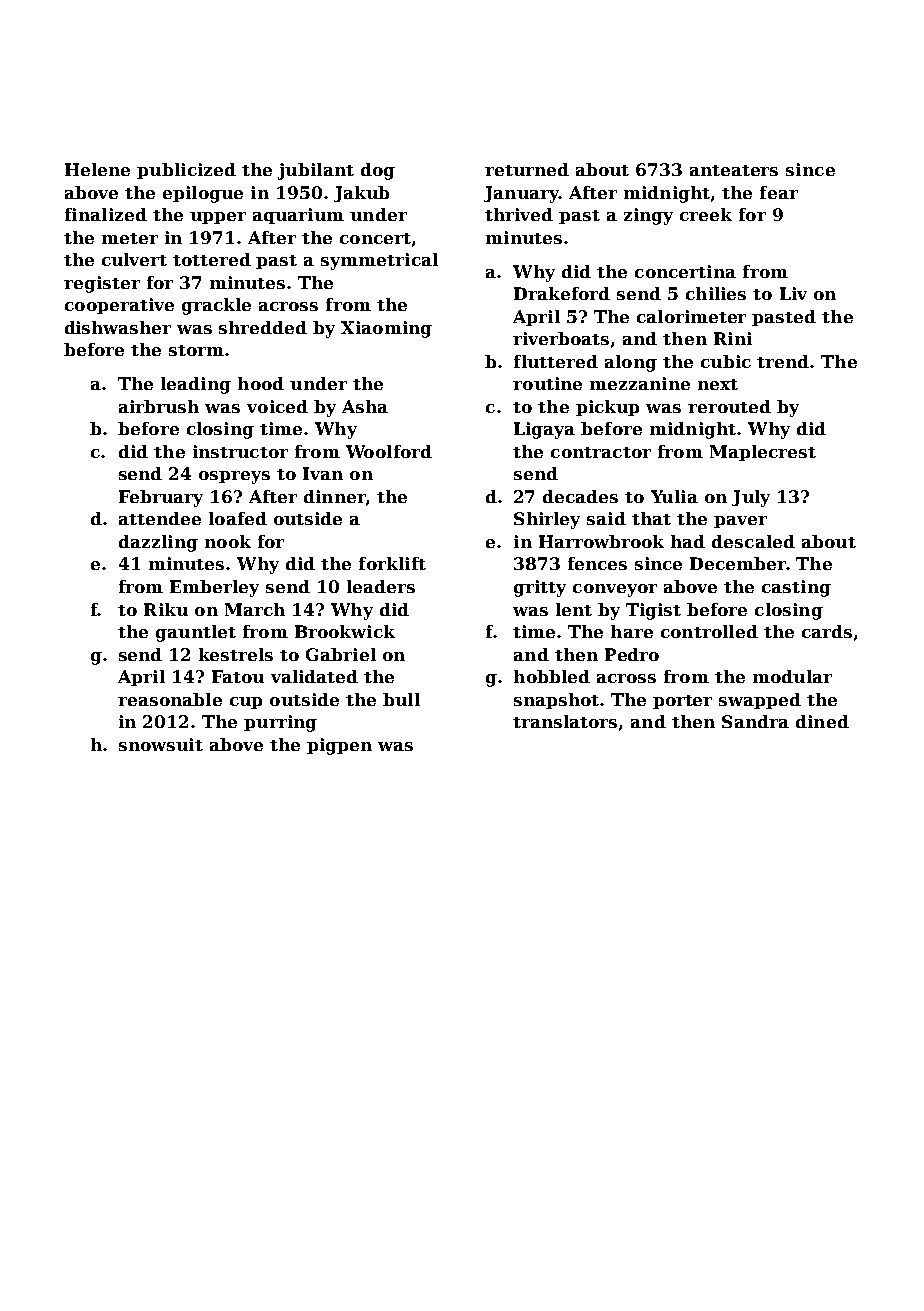 This image has width=924, height=1311. Describe the element at coordinates (733, 338) in the image. I see `Rini` at that location.
